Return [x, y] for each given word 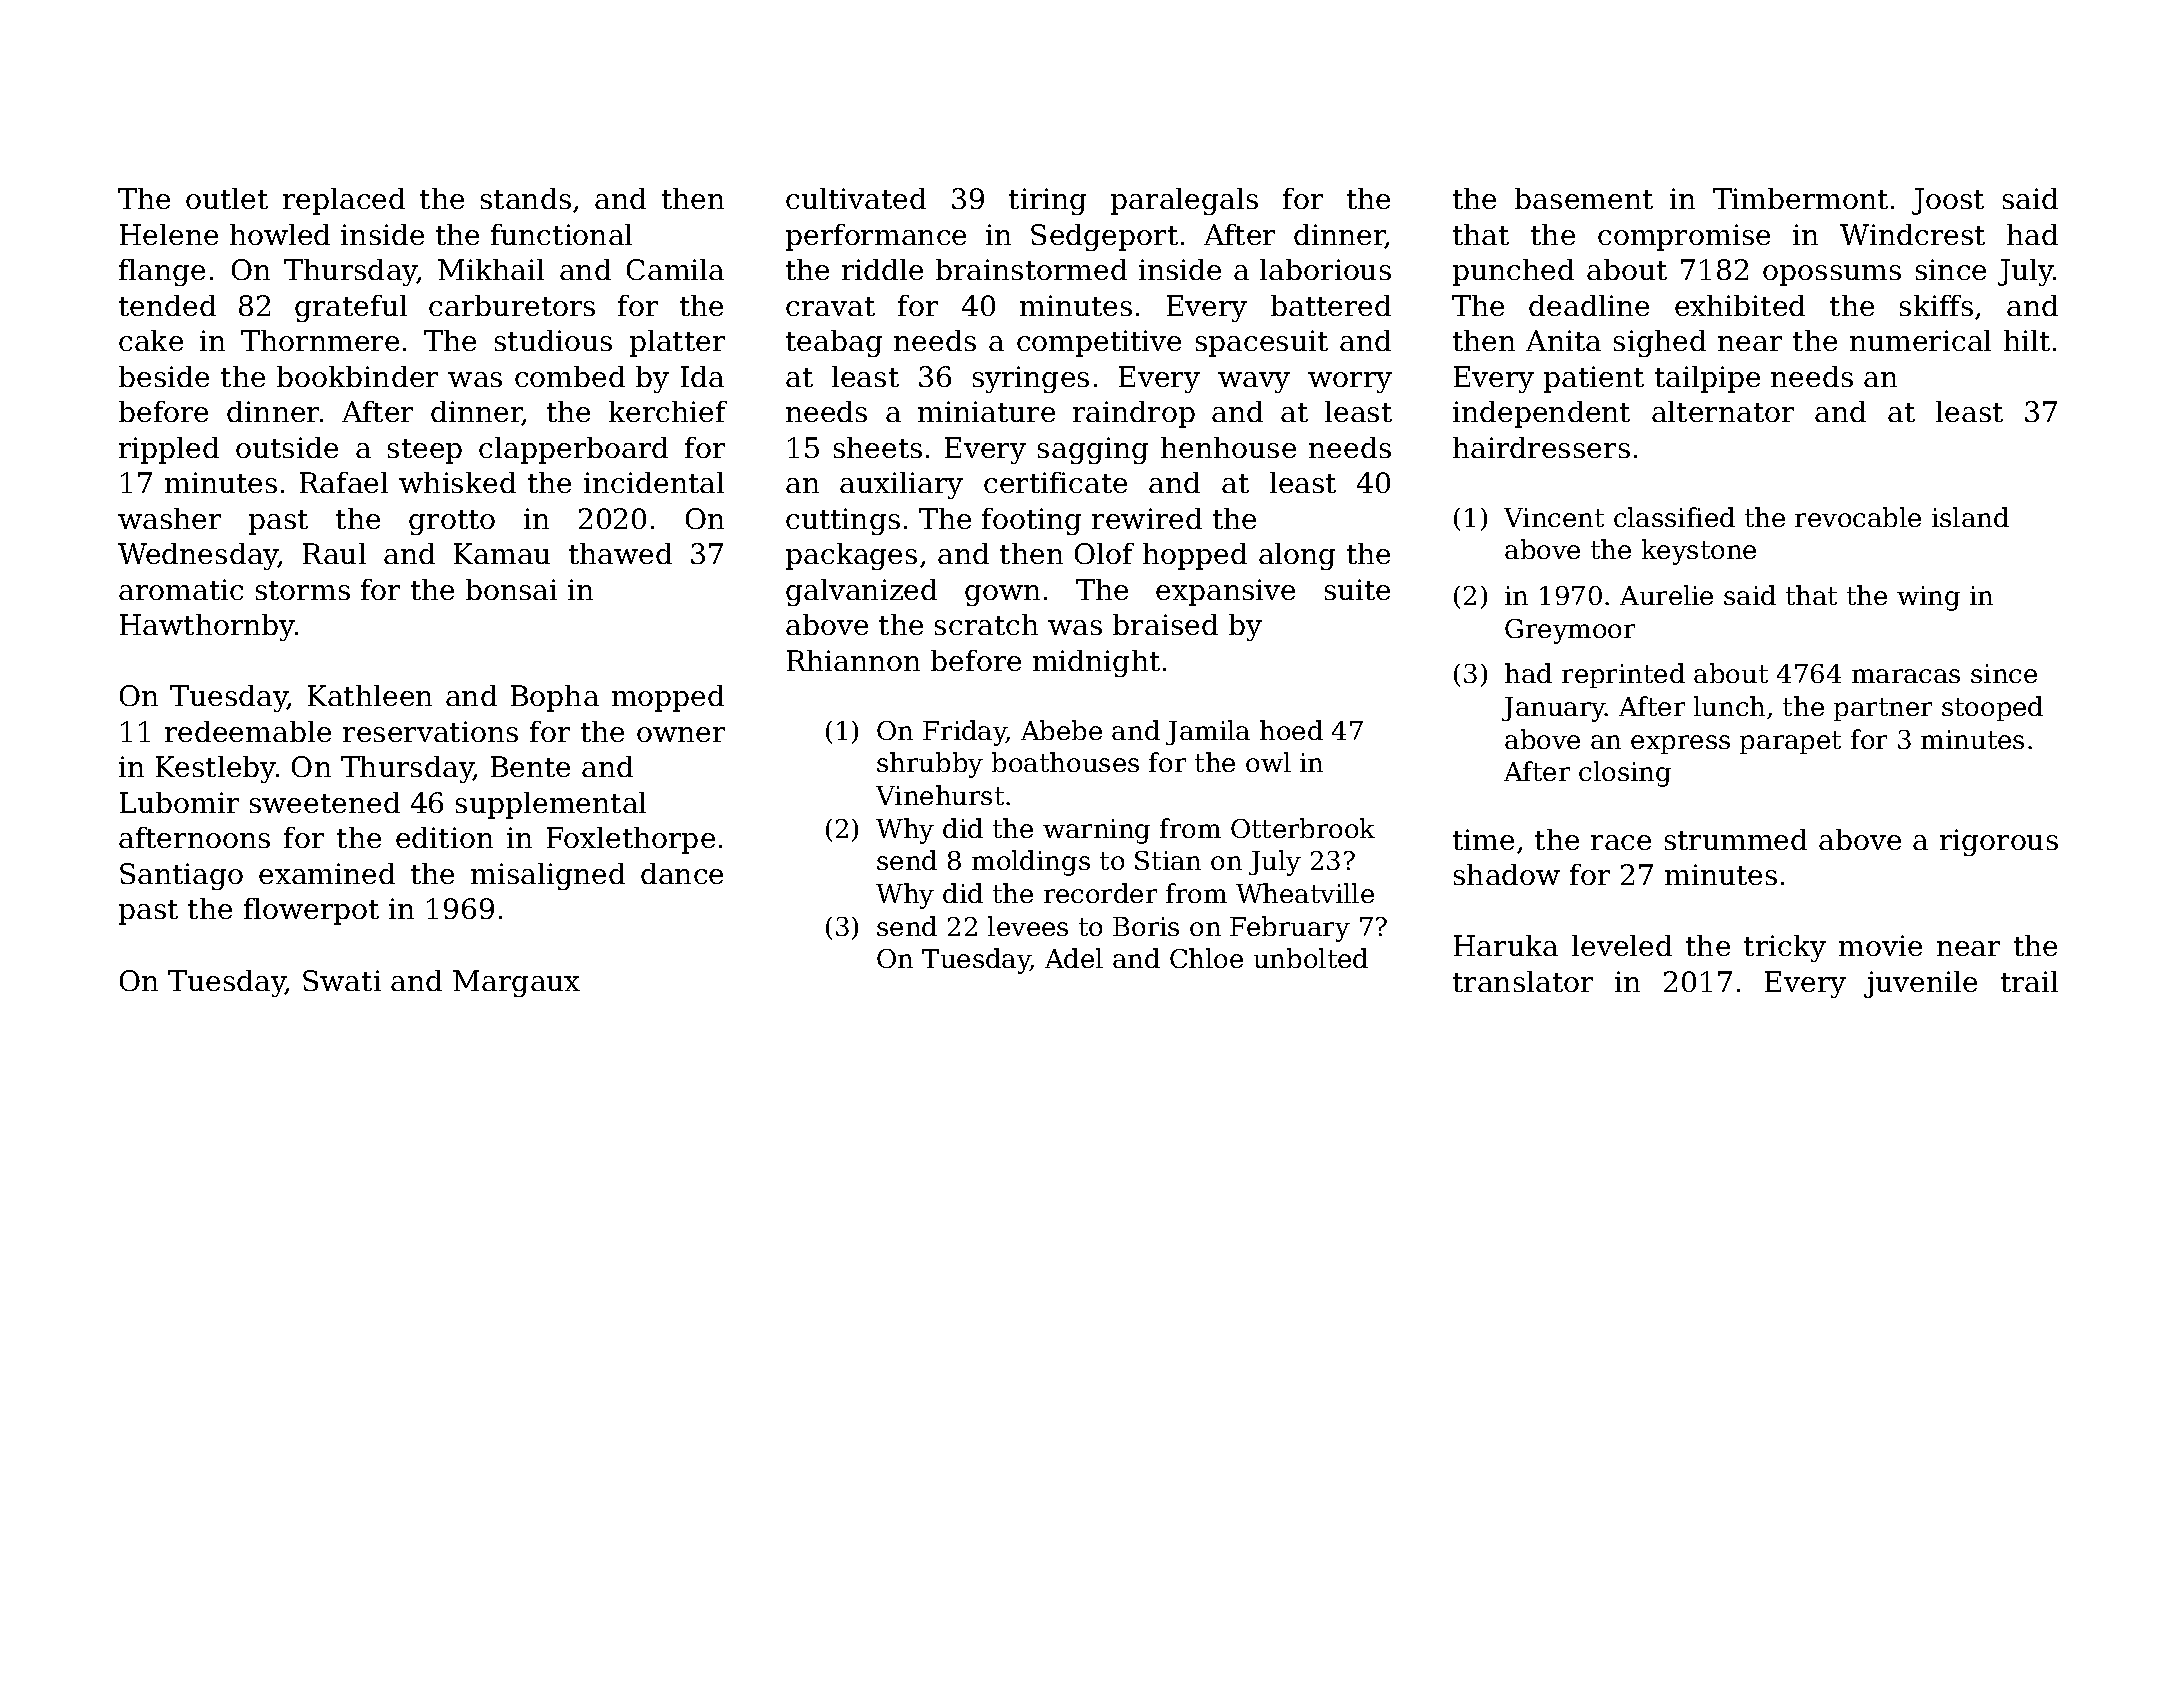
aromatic [181, 589]
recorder [1100, 893]
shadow [1507, 874]
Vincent [1554, 517]
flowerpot [311, 911]
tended [167, 305]
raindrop [1134, 414]
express [1680, 744]
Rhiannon [853, 660]
